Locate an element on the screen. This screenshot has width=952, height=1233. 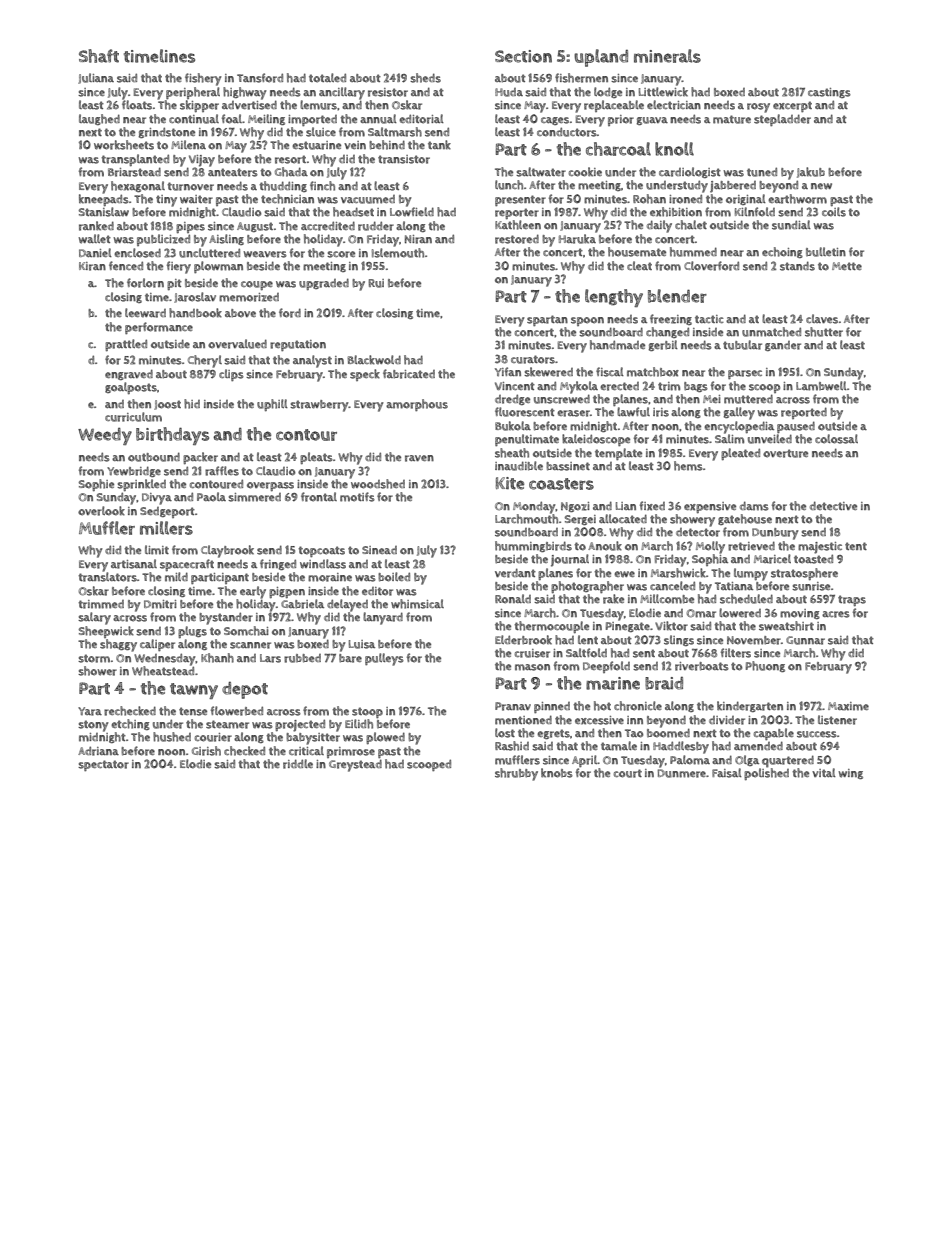
castings is located at coordinates (829, 93).
